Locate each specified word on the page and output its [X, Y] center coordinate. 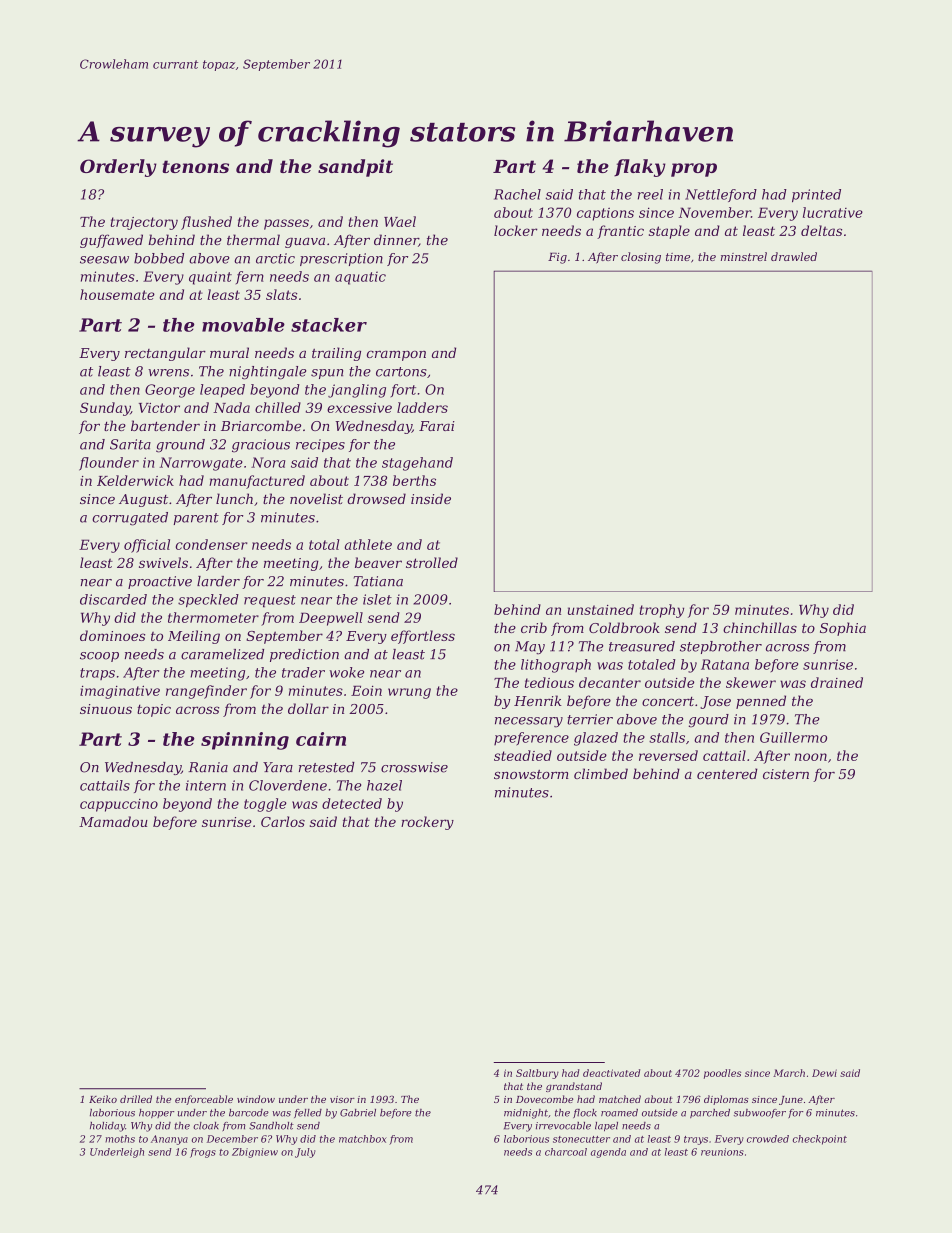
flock [585, 1113]
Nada [231, 407]
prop [694, 170]
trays [696, 1140]
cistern [786, 774]
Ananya [169, 1140]
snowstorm [531, 774]
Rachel [517, 194]
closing [641, 258]
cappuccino [119, 805]
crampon [396, 356]
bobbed [159, 258]
